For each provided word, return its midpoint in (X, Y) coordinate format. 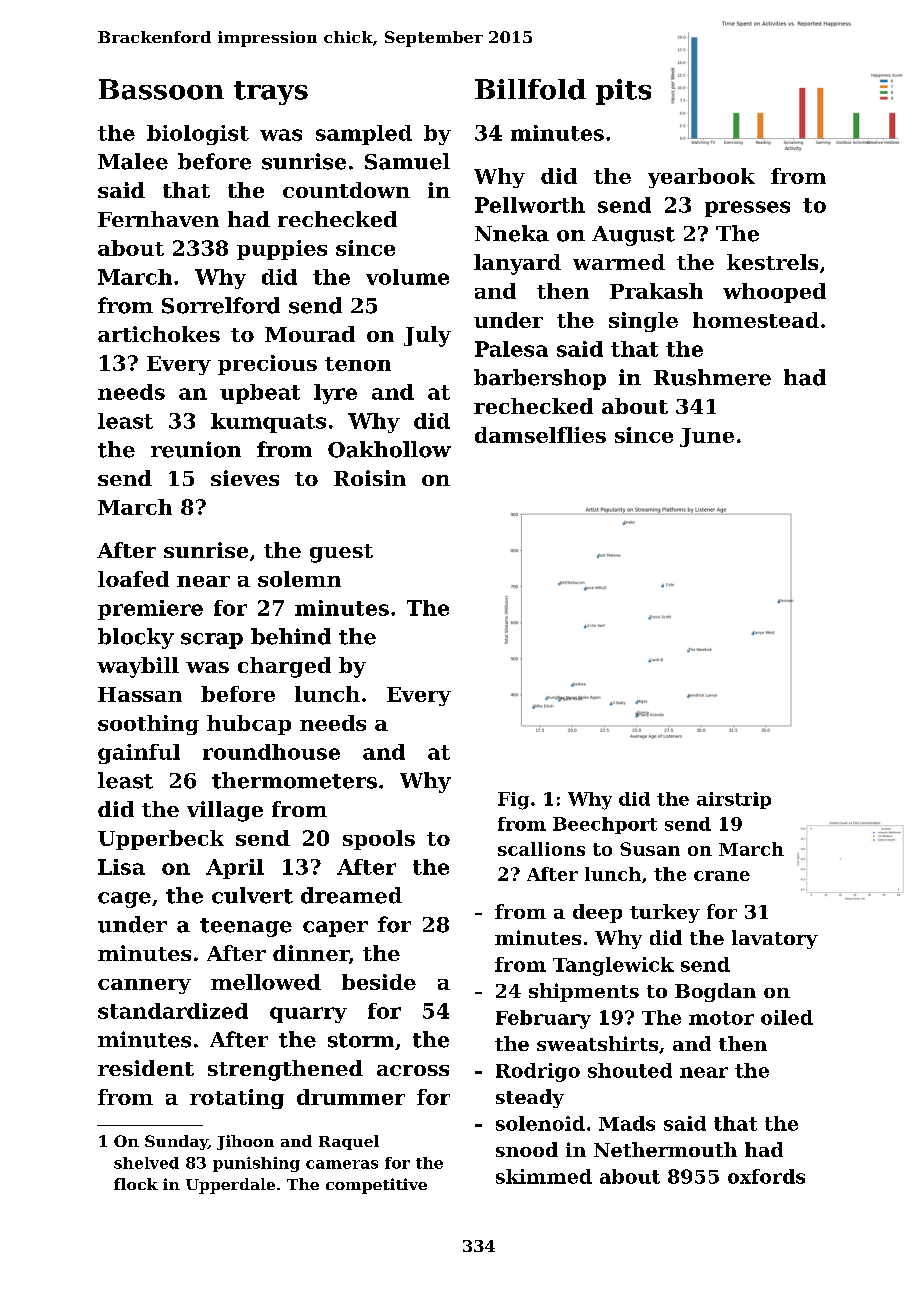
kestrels (772, 262)
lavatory (775, 939)
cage (124, 900)
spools (379, 840)
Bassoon (161, 89)
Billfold (530, 89)
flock (136, 1184)
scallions (541, 849)
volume (407, 277)
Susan (650, 849)
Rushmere (712, 377)
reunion (196, 449)
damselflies (540, 435)
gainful (139, 754)
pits (623, 92)
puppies (282, 250)
